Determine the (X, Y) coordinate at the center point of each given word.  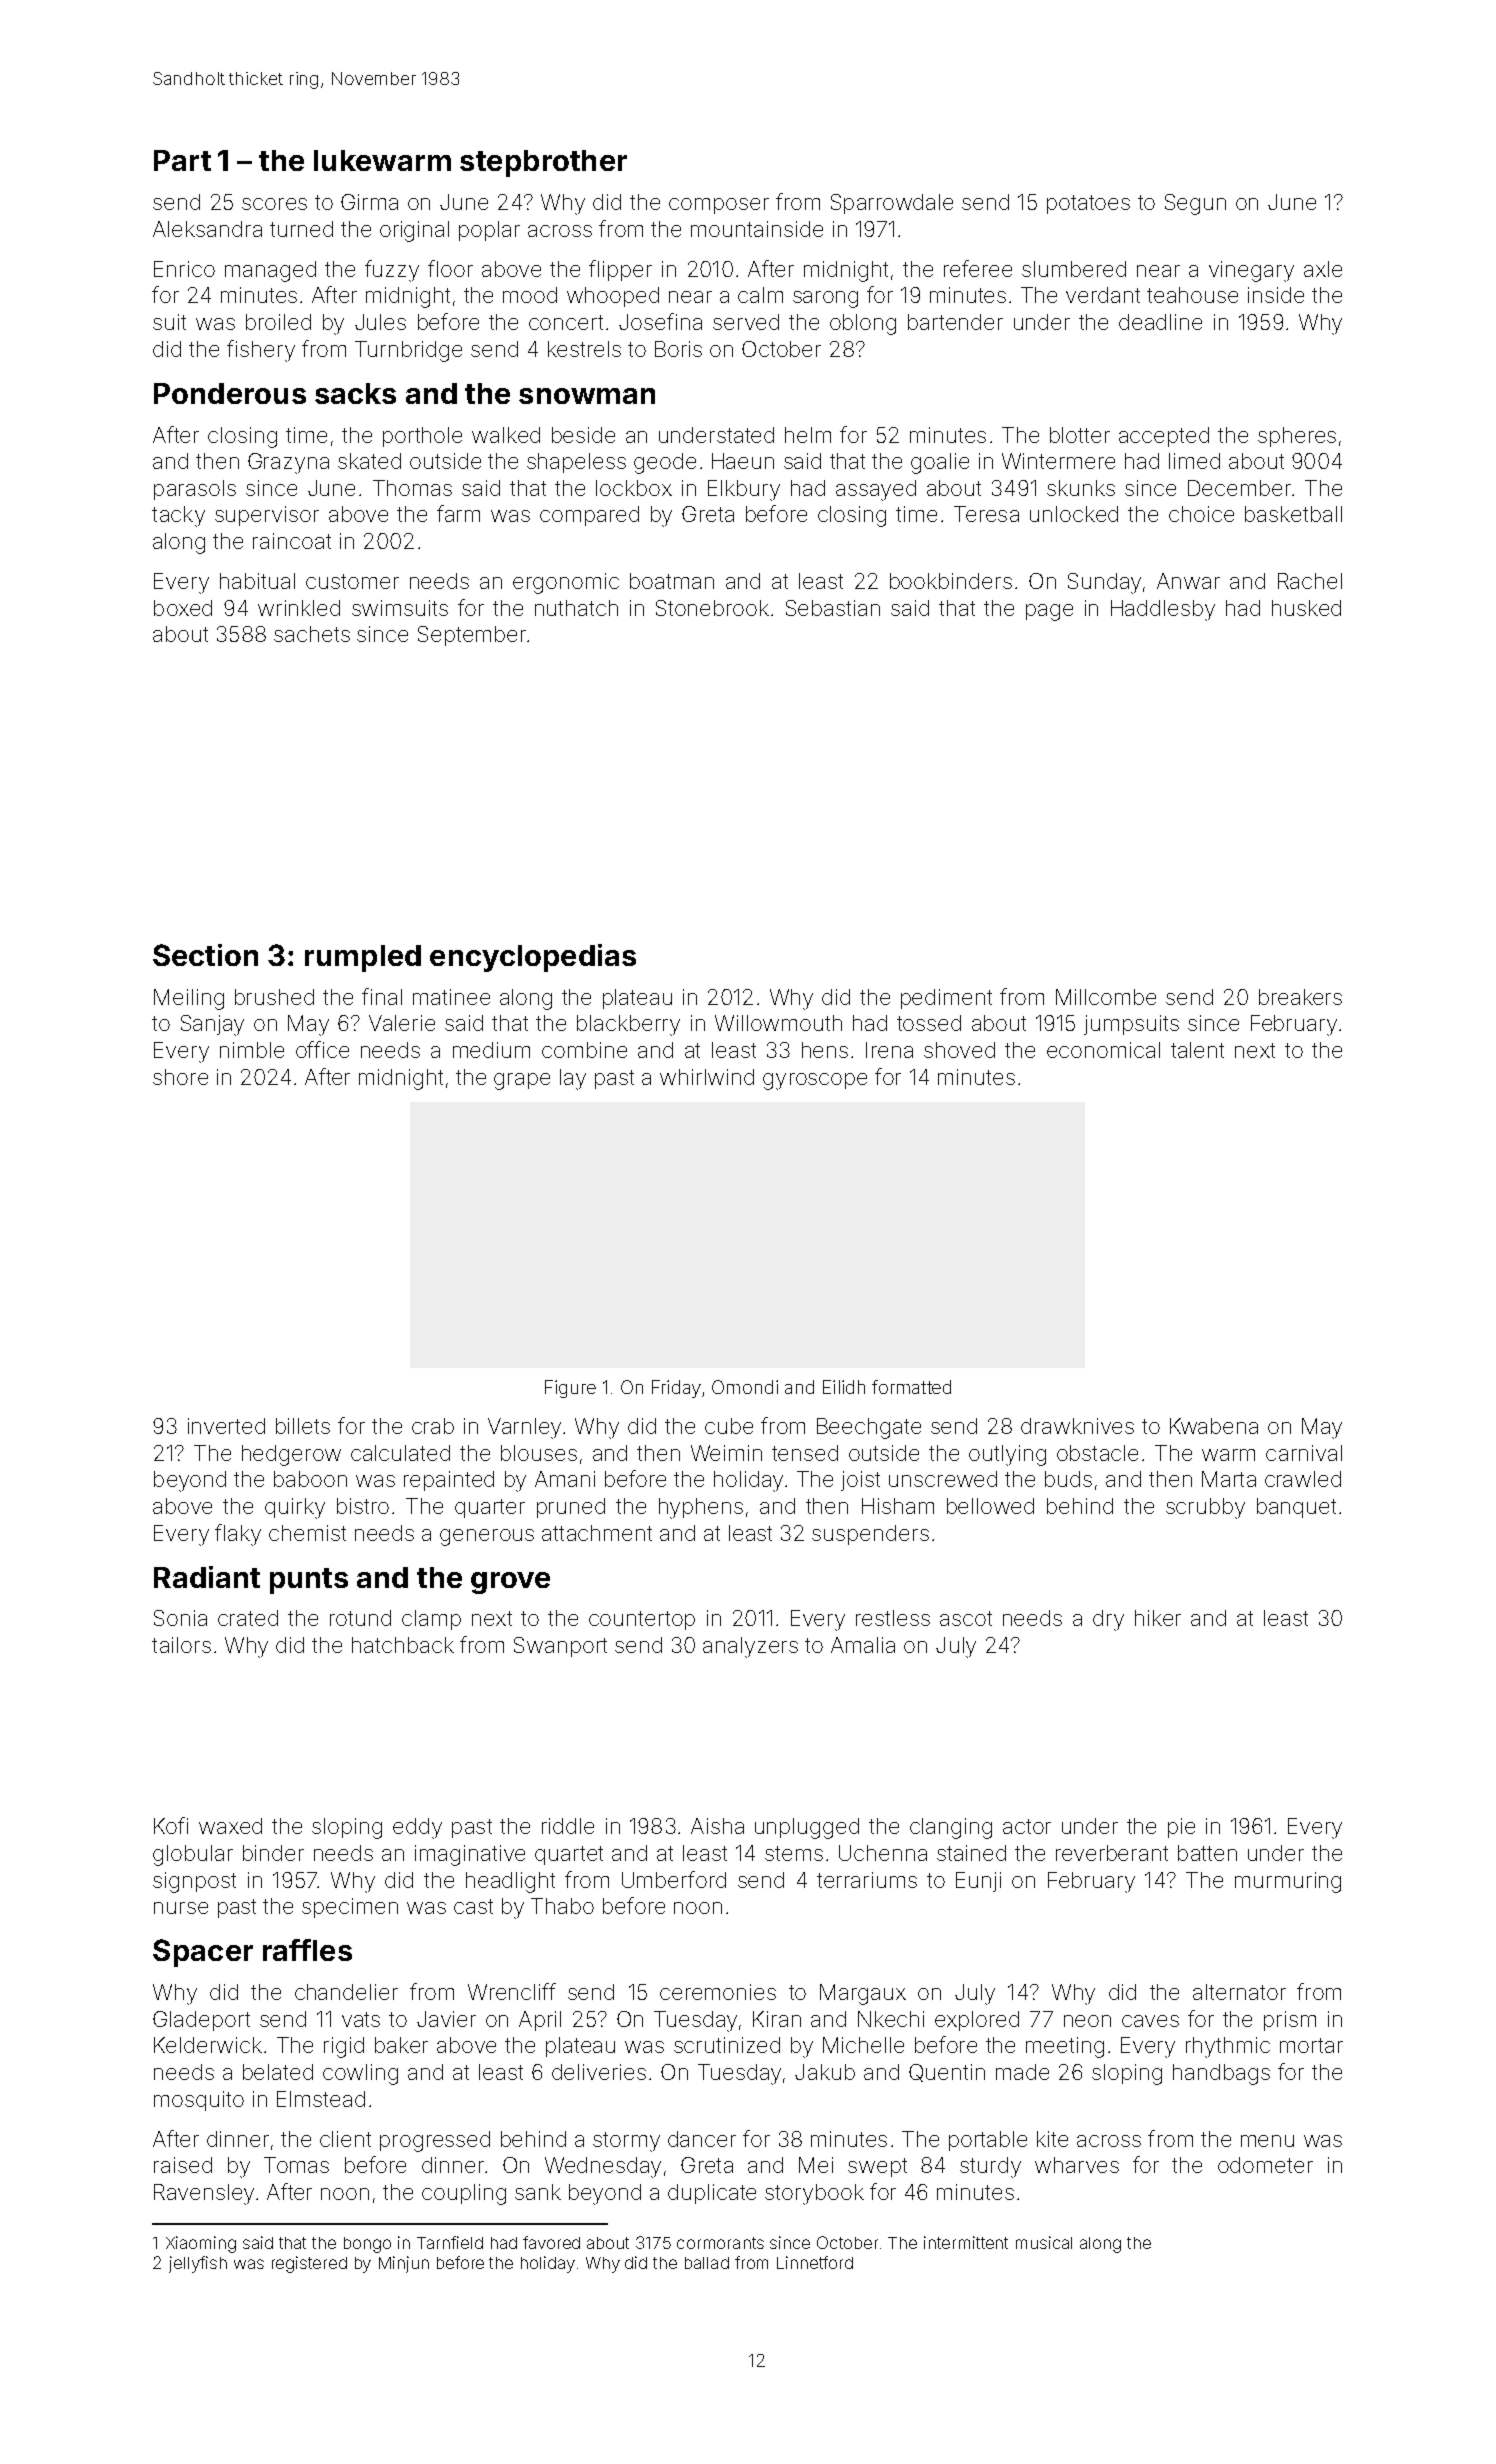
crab (433, 1426)
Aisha (717, 1826)
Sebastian (833, 608)
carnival (1304, 1453)
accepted (1164, 437)
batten (1207, 1853)
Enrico (184, 269)
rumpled (363, 958)
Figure (570, 1389)
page (1049, 612)
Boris (678, 349)
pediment (946, 999)
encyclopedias (533, 958)
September (472, 636)
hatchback (403, 1645)
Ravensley (204, 2194)
